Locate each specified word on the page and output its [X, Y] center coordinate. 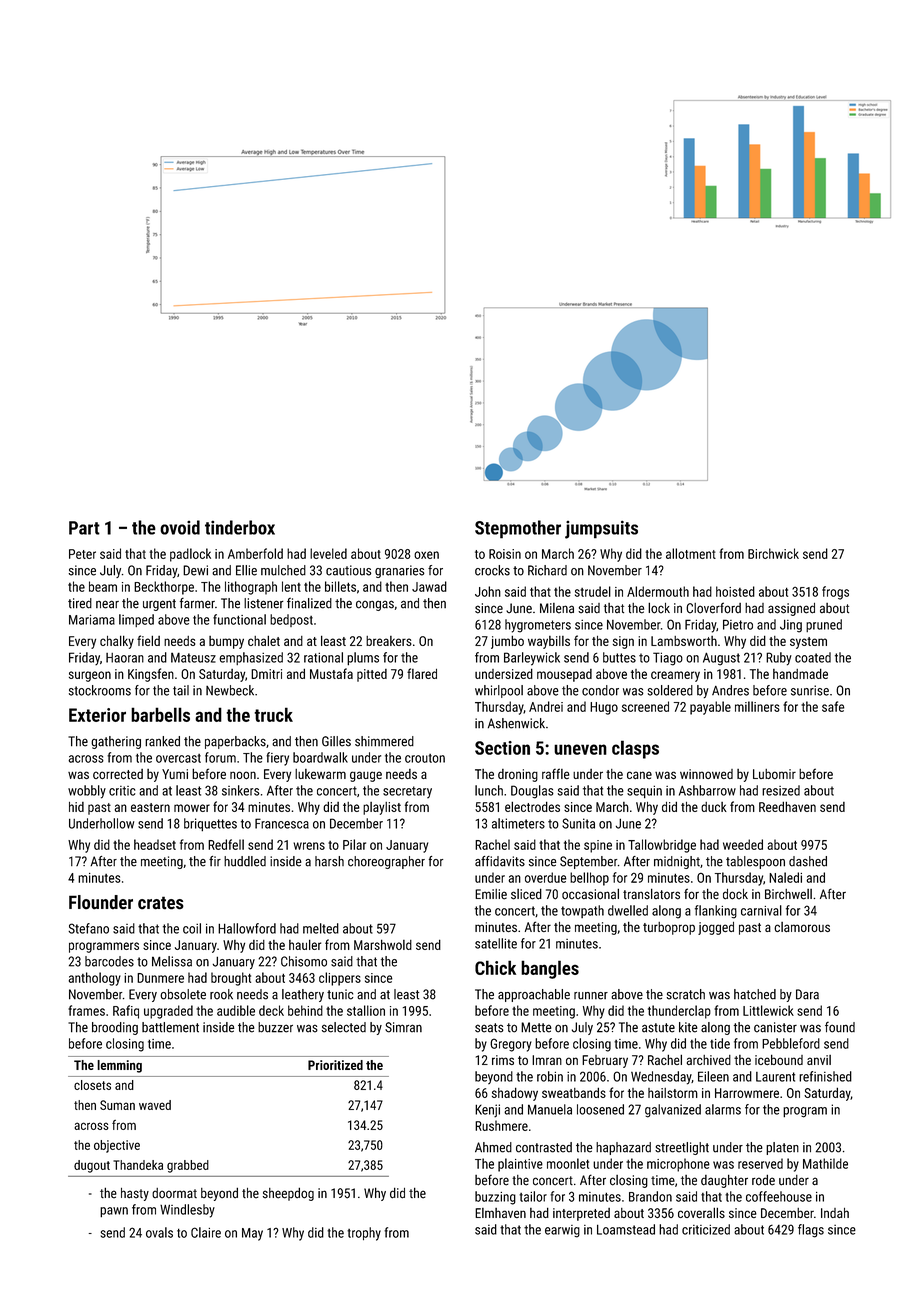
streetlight [682, 1148]
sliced [526, 894]
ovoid [180, 527]
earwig [562, 1231]
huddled [245, 861]
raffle [556, 773]
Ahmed [493, 1147]
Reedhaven [787, 806]
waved [155, 1105]
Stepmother [518, 529]
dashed [808, 861]
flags [811, 1231]
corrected [118, 774]
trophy [364, 1234]
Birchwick [773, 553]
